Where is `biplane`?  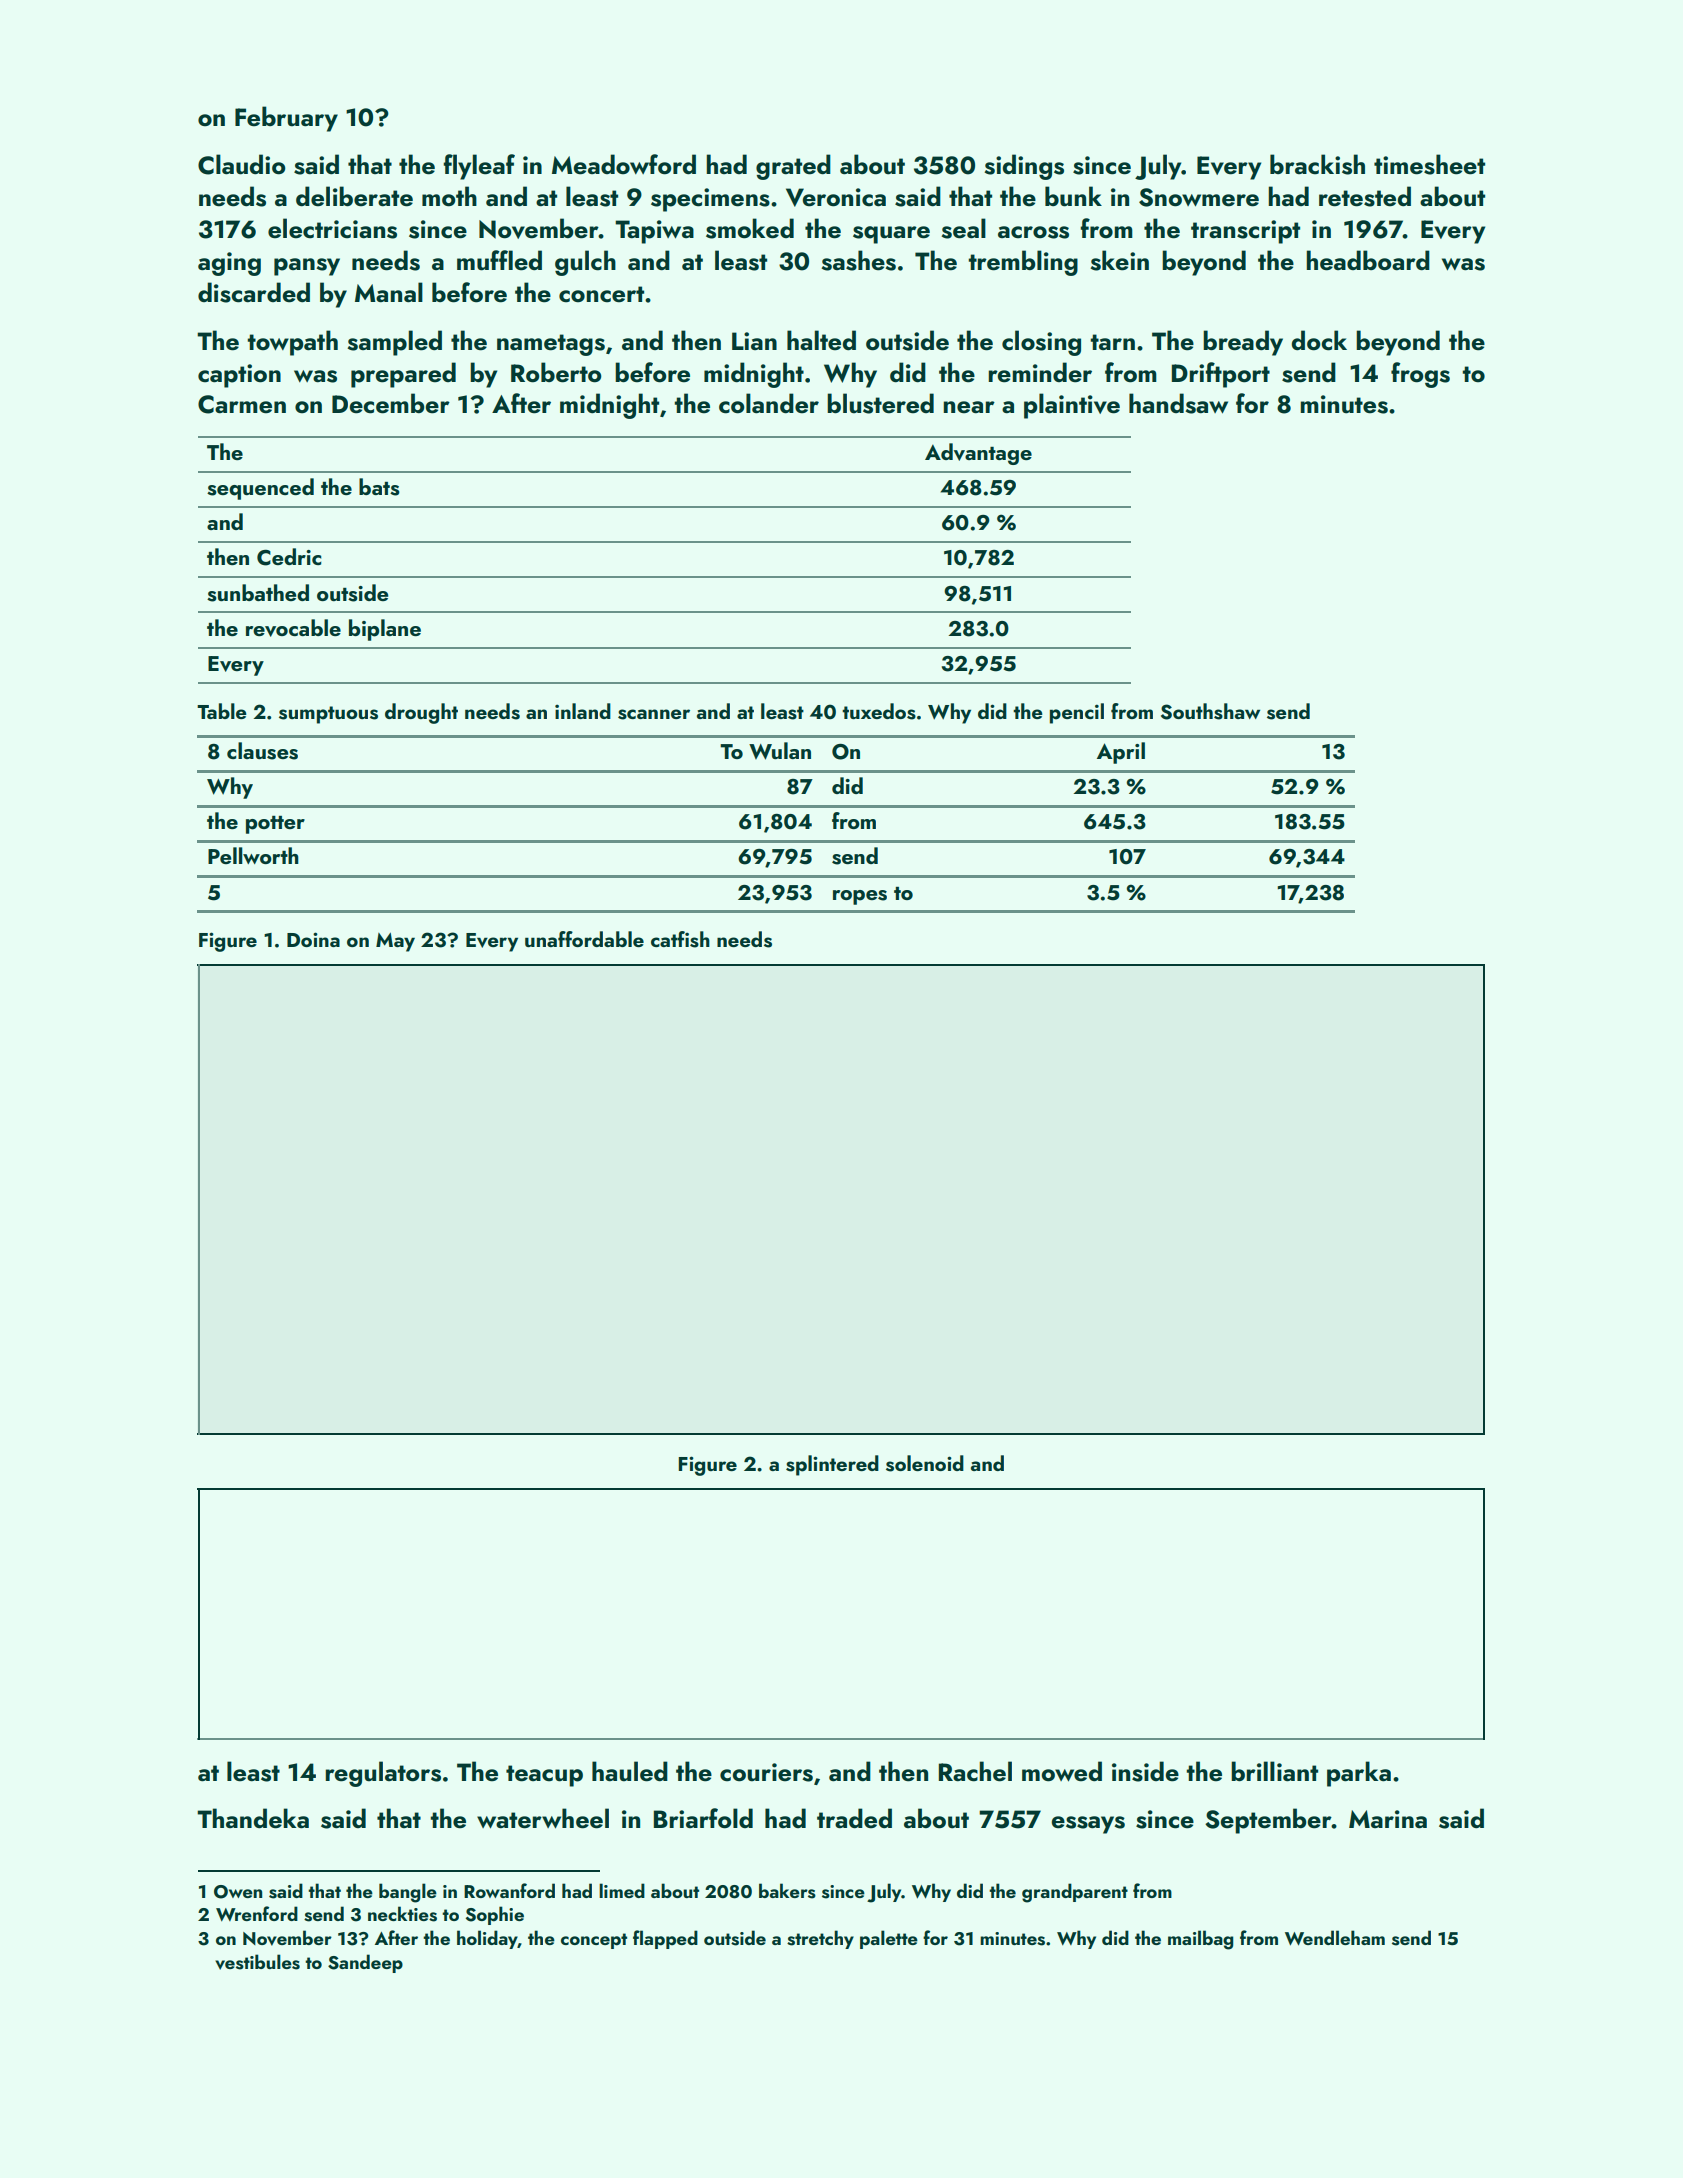 biplane is located at coordinates (385, 630).
